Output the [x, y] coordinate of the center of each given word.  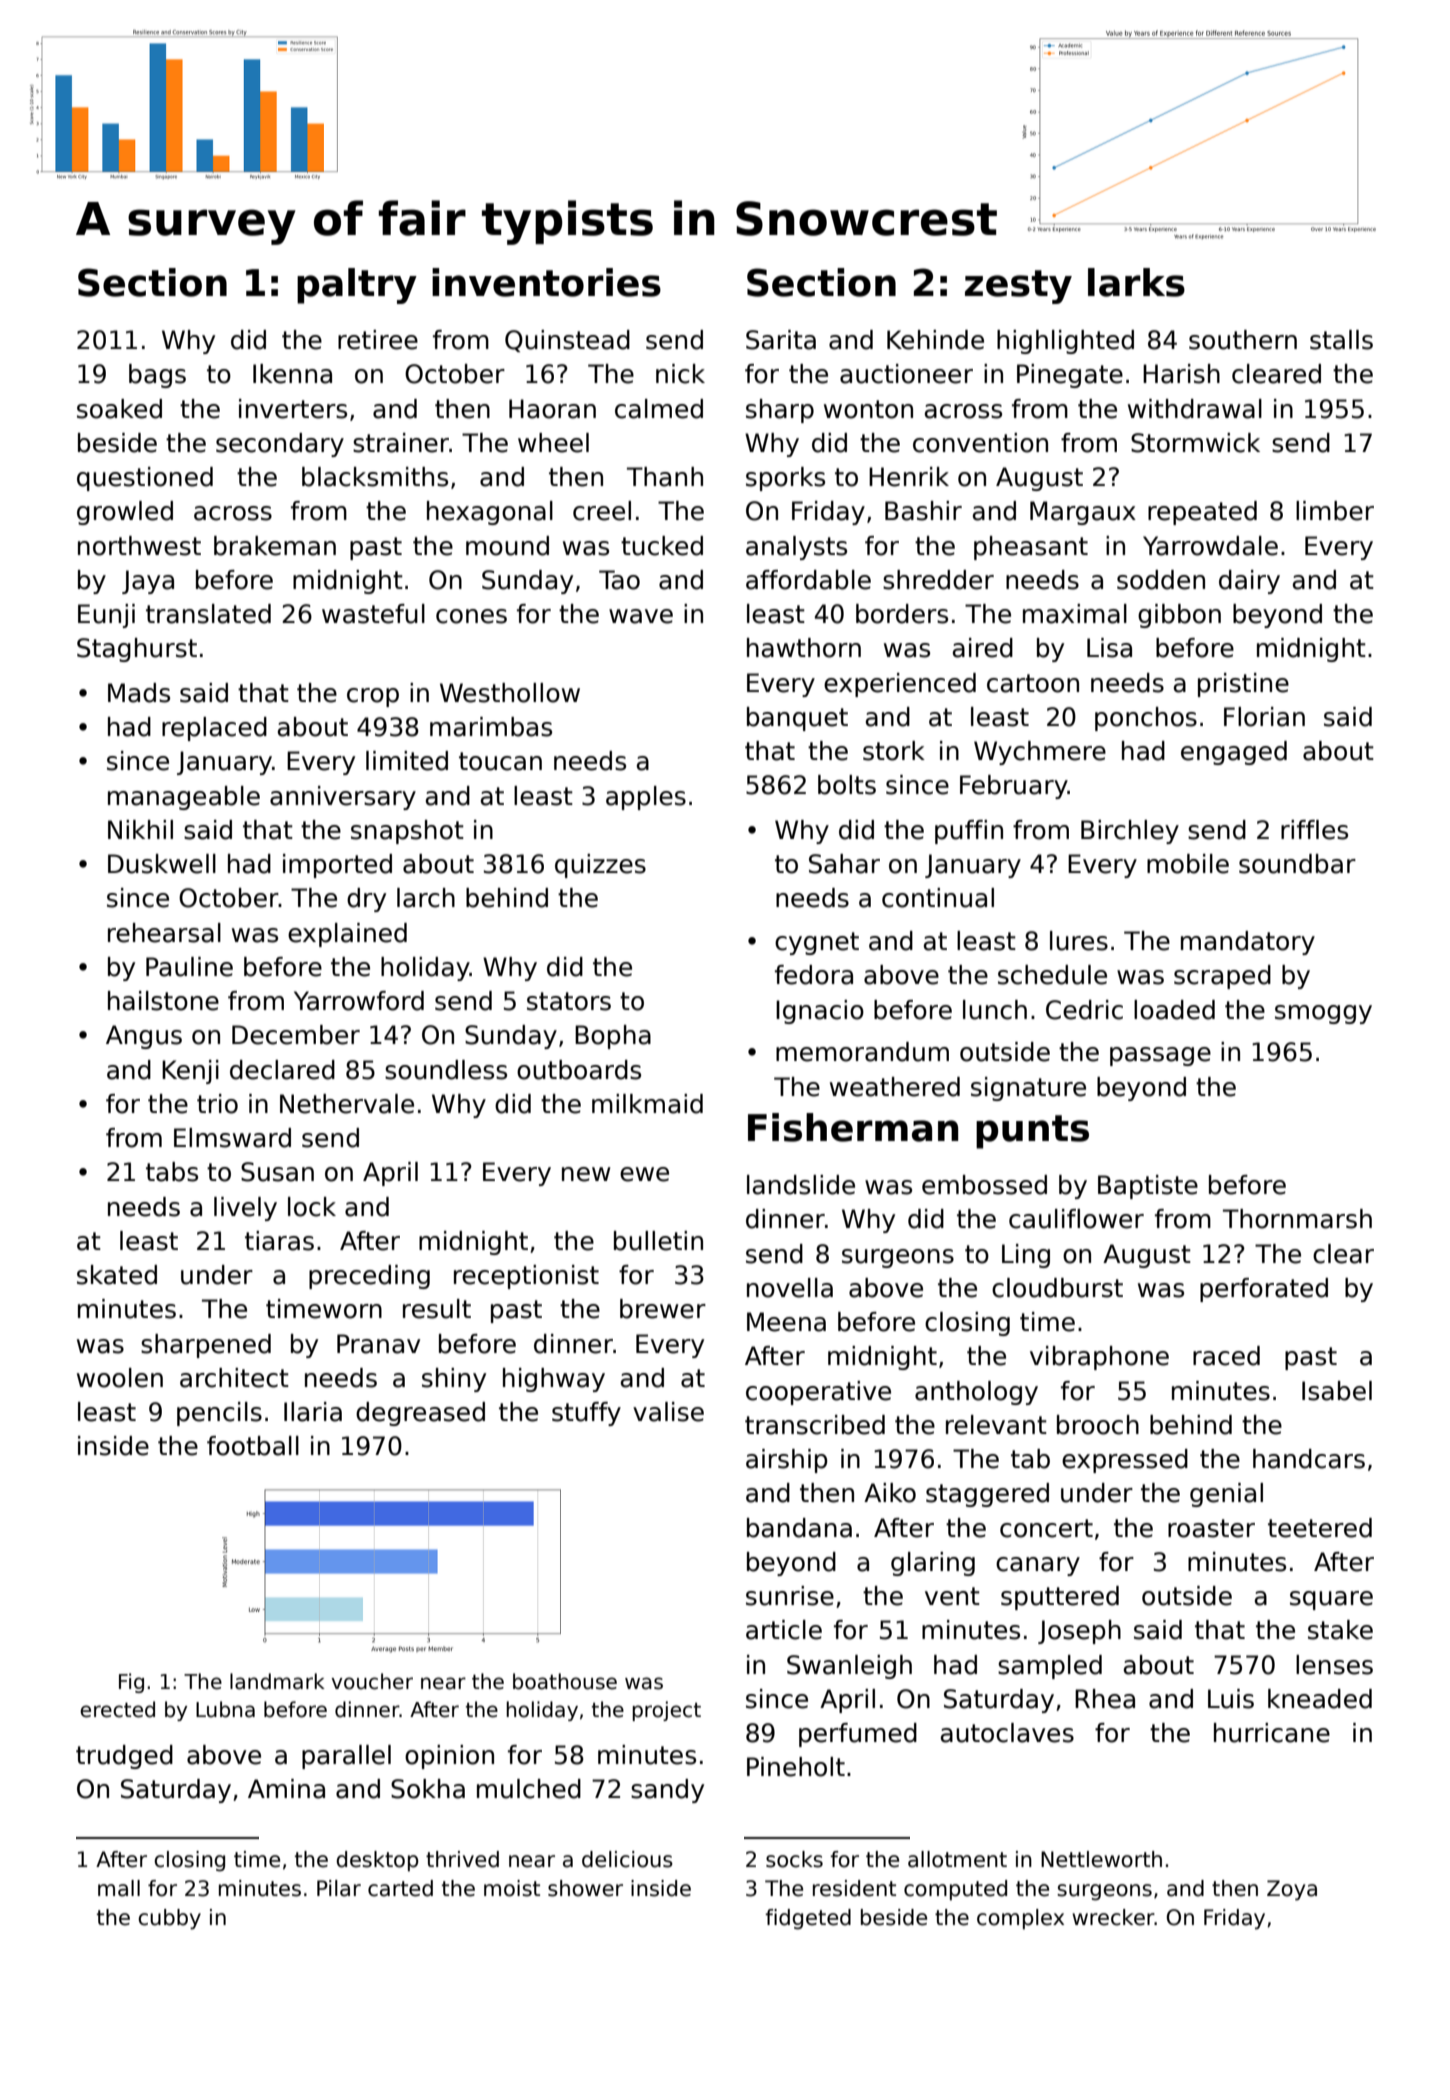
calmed [659, 409]
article [784, 1630]
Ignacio [820, 1012]
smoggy [1323, 1014]
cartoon [1033, 683]
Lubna [225, 1709]
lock [312, 1207]
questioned [145, 479]
